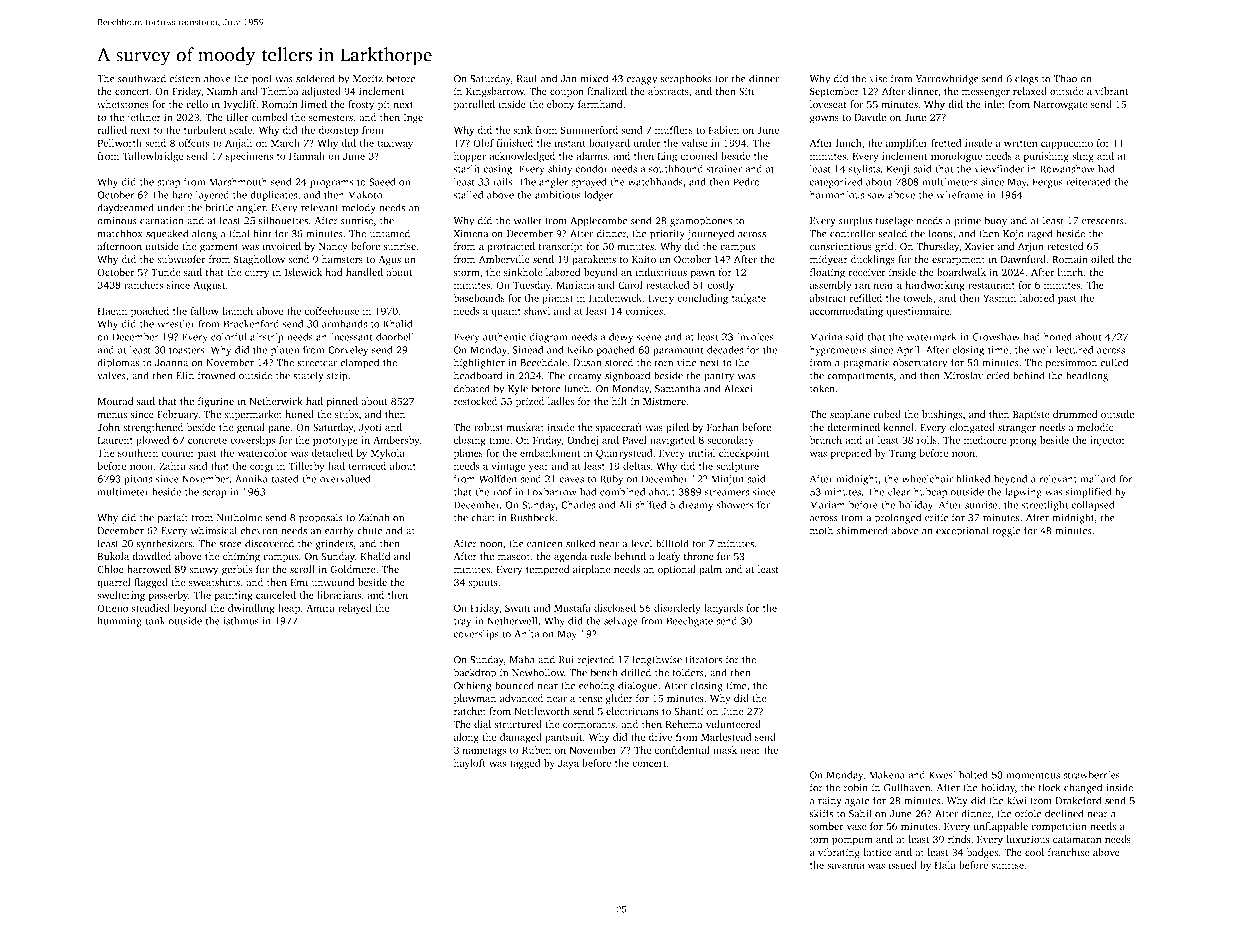  I want to click on finished, so click(514, 143).
